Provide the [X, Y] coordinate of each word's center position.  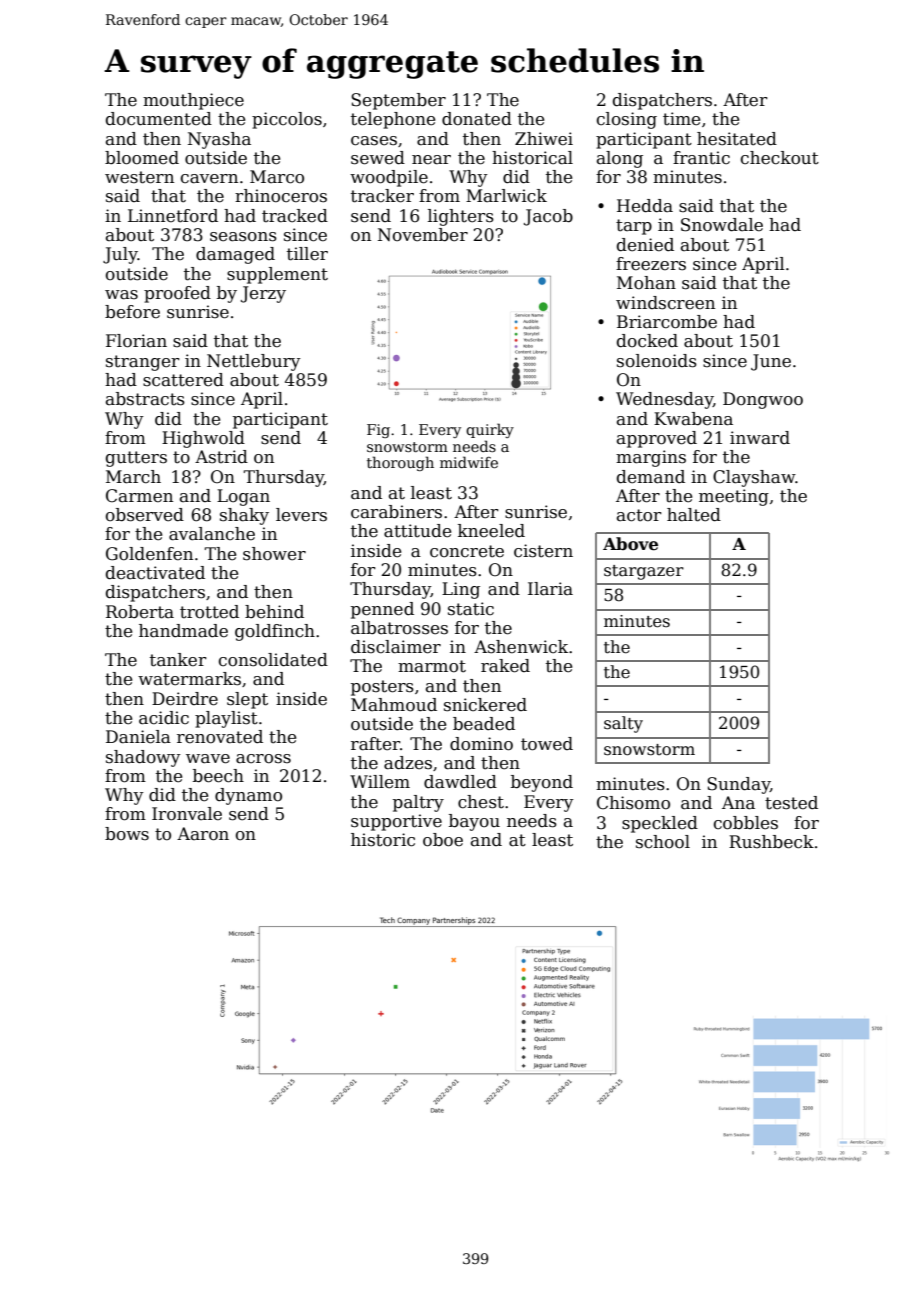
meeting [734, 497]
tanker [178, 660]
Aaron [203, 834]
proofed [177, 294]
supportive [396, 822]
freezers [651, 264]
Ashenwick [521, 647]
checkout [780, 158]
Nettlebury [254, 362]
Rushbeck [771, 842]
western [139, 177]
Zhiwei [544, 139]
